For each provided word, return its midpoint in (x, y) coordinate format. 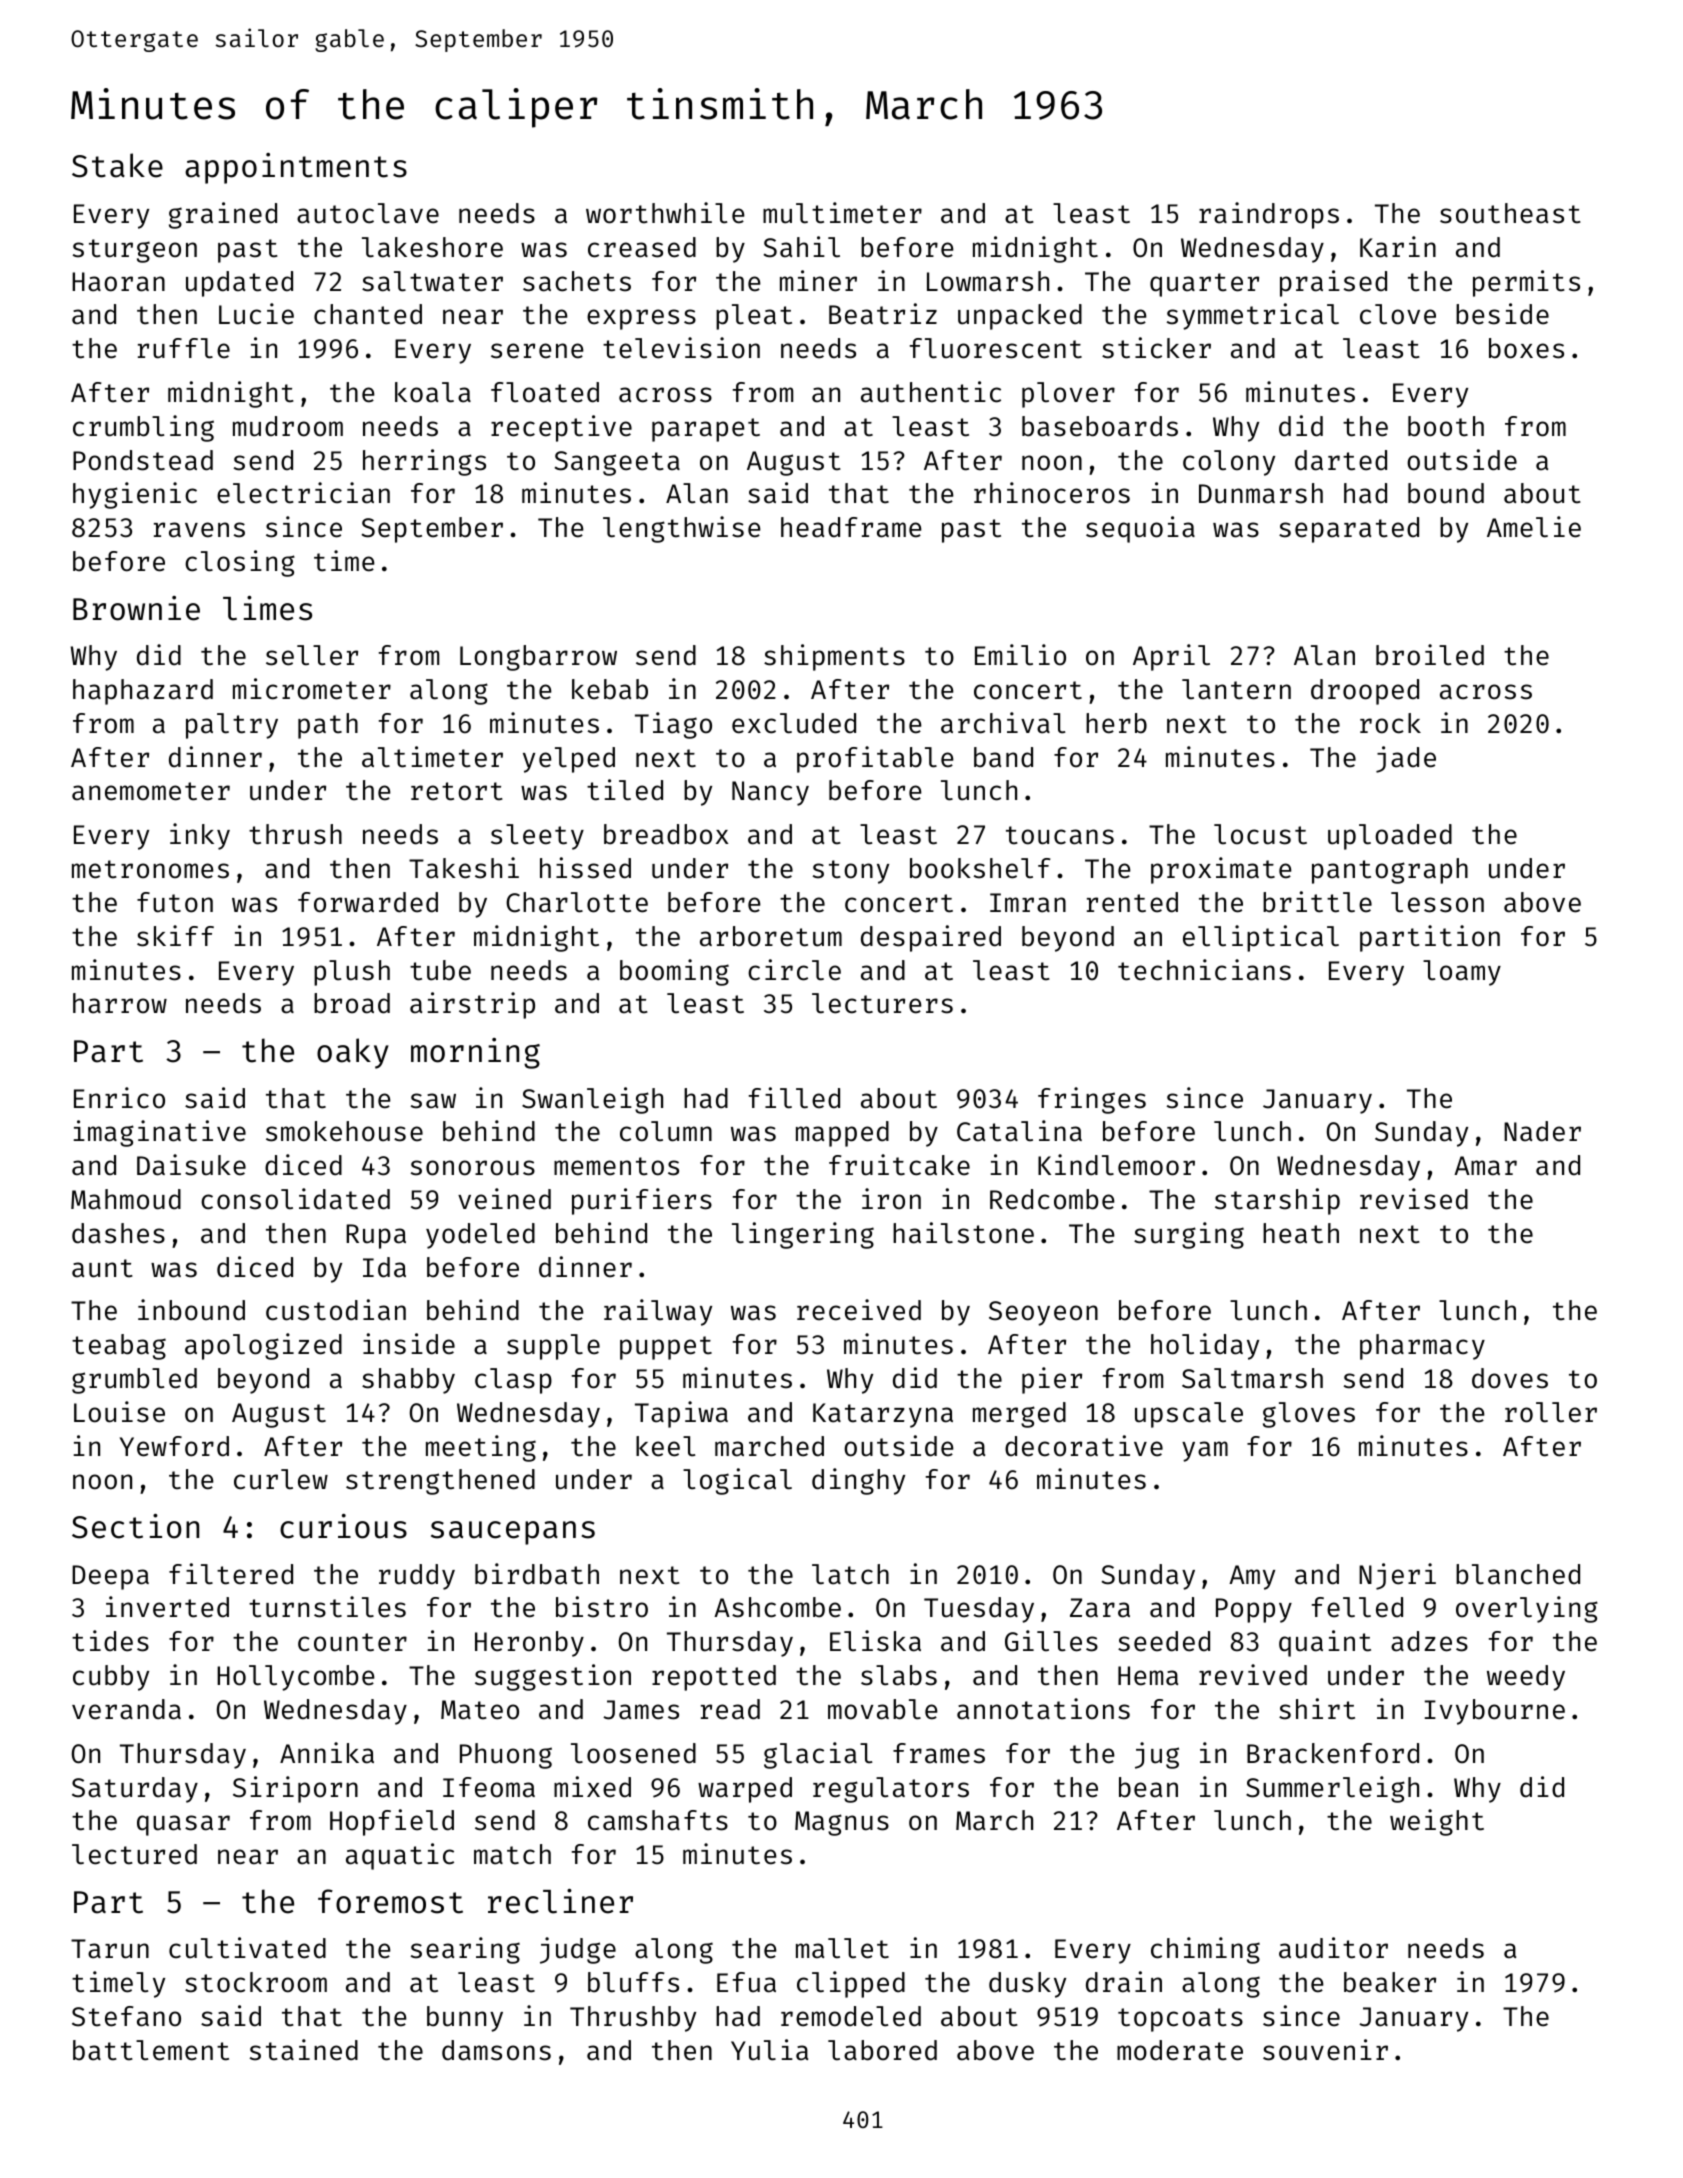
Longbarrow (538, 658)
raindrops (1269, 215)
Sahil (802, 247)
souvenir (1325, 2050)
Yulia (769, 2050)
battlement (151, 2050)
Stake (117, 165)
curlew (281, 1479)
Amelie (1534, 527)
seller (312, 655)
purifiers (642, 1201)
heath (1301, 1233)
